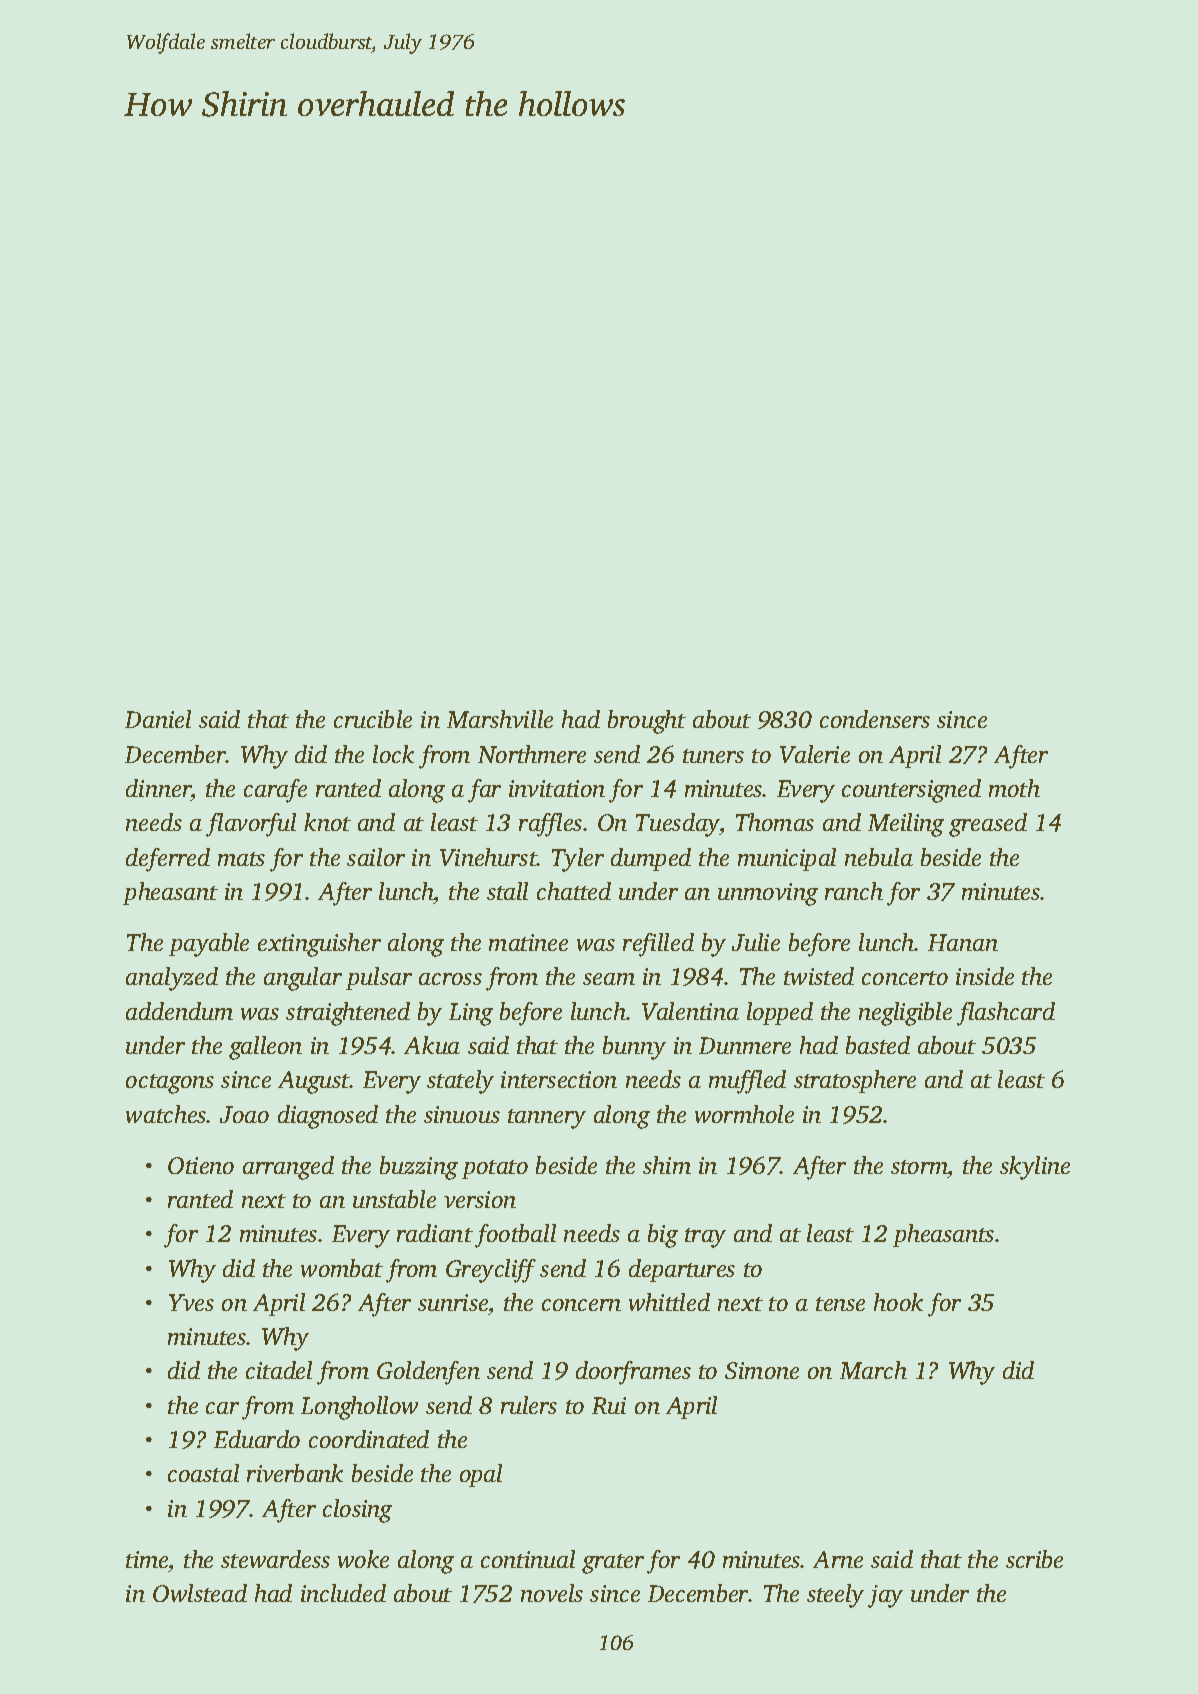  I want to click on skyline, so click(1035, 1168).
